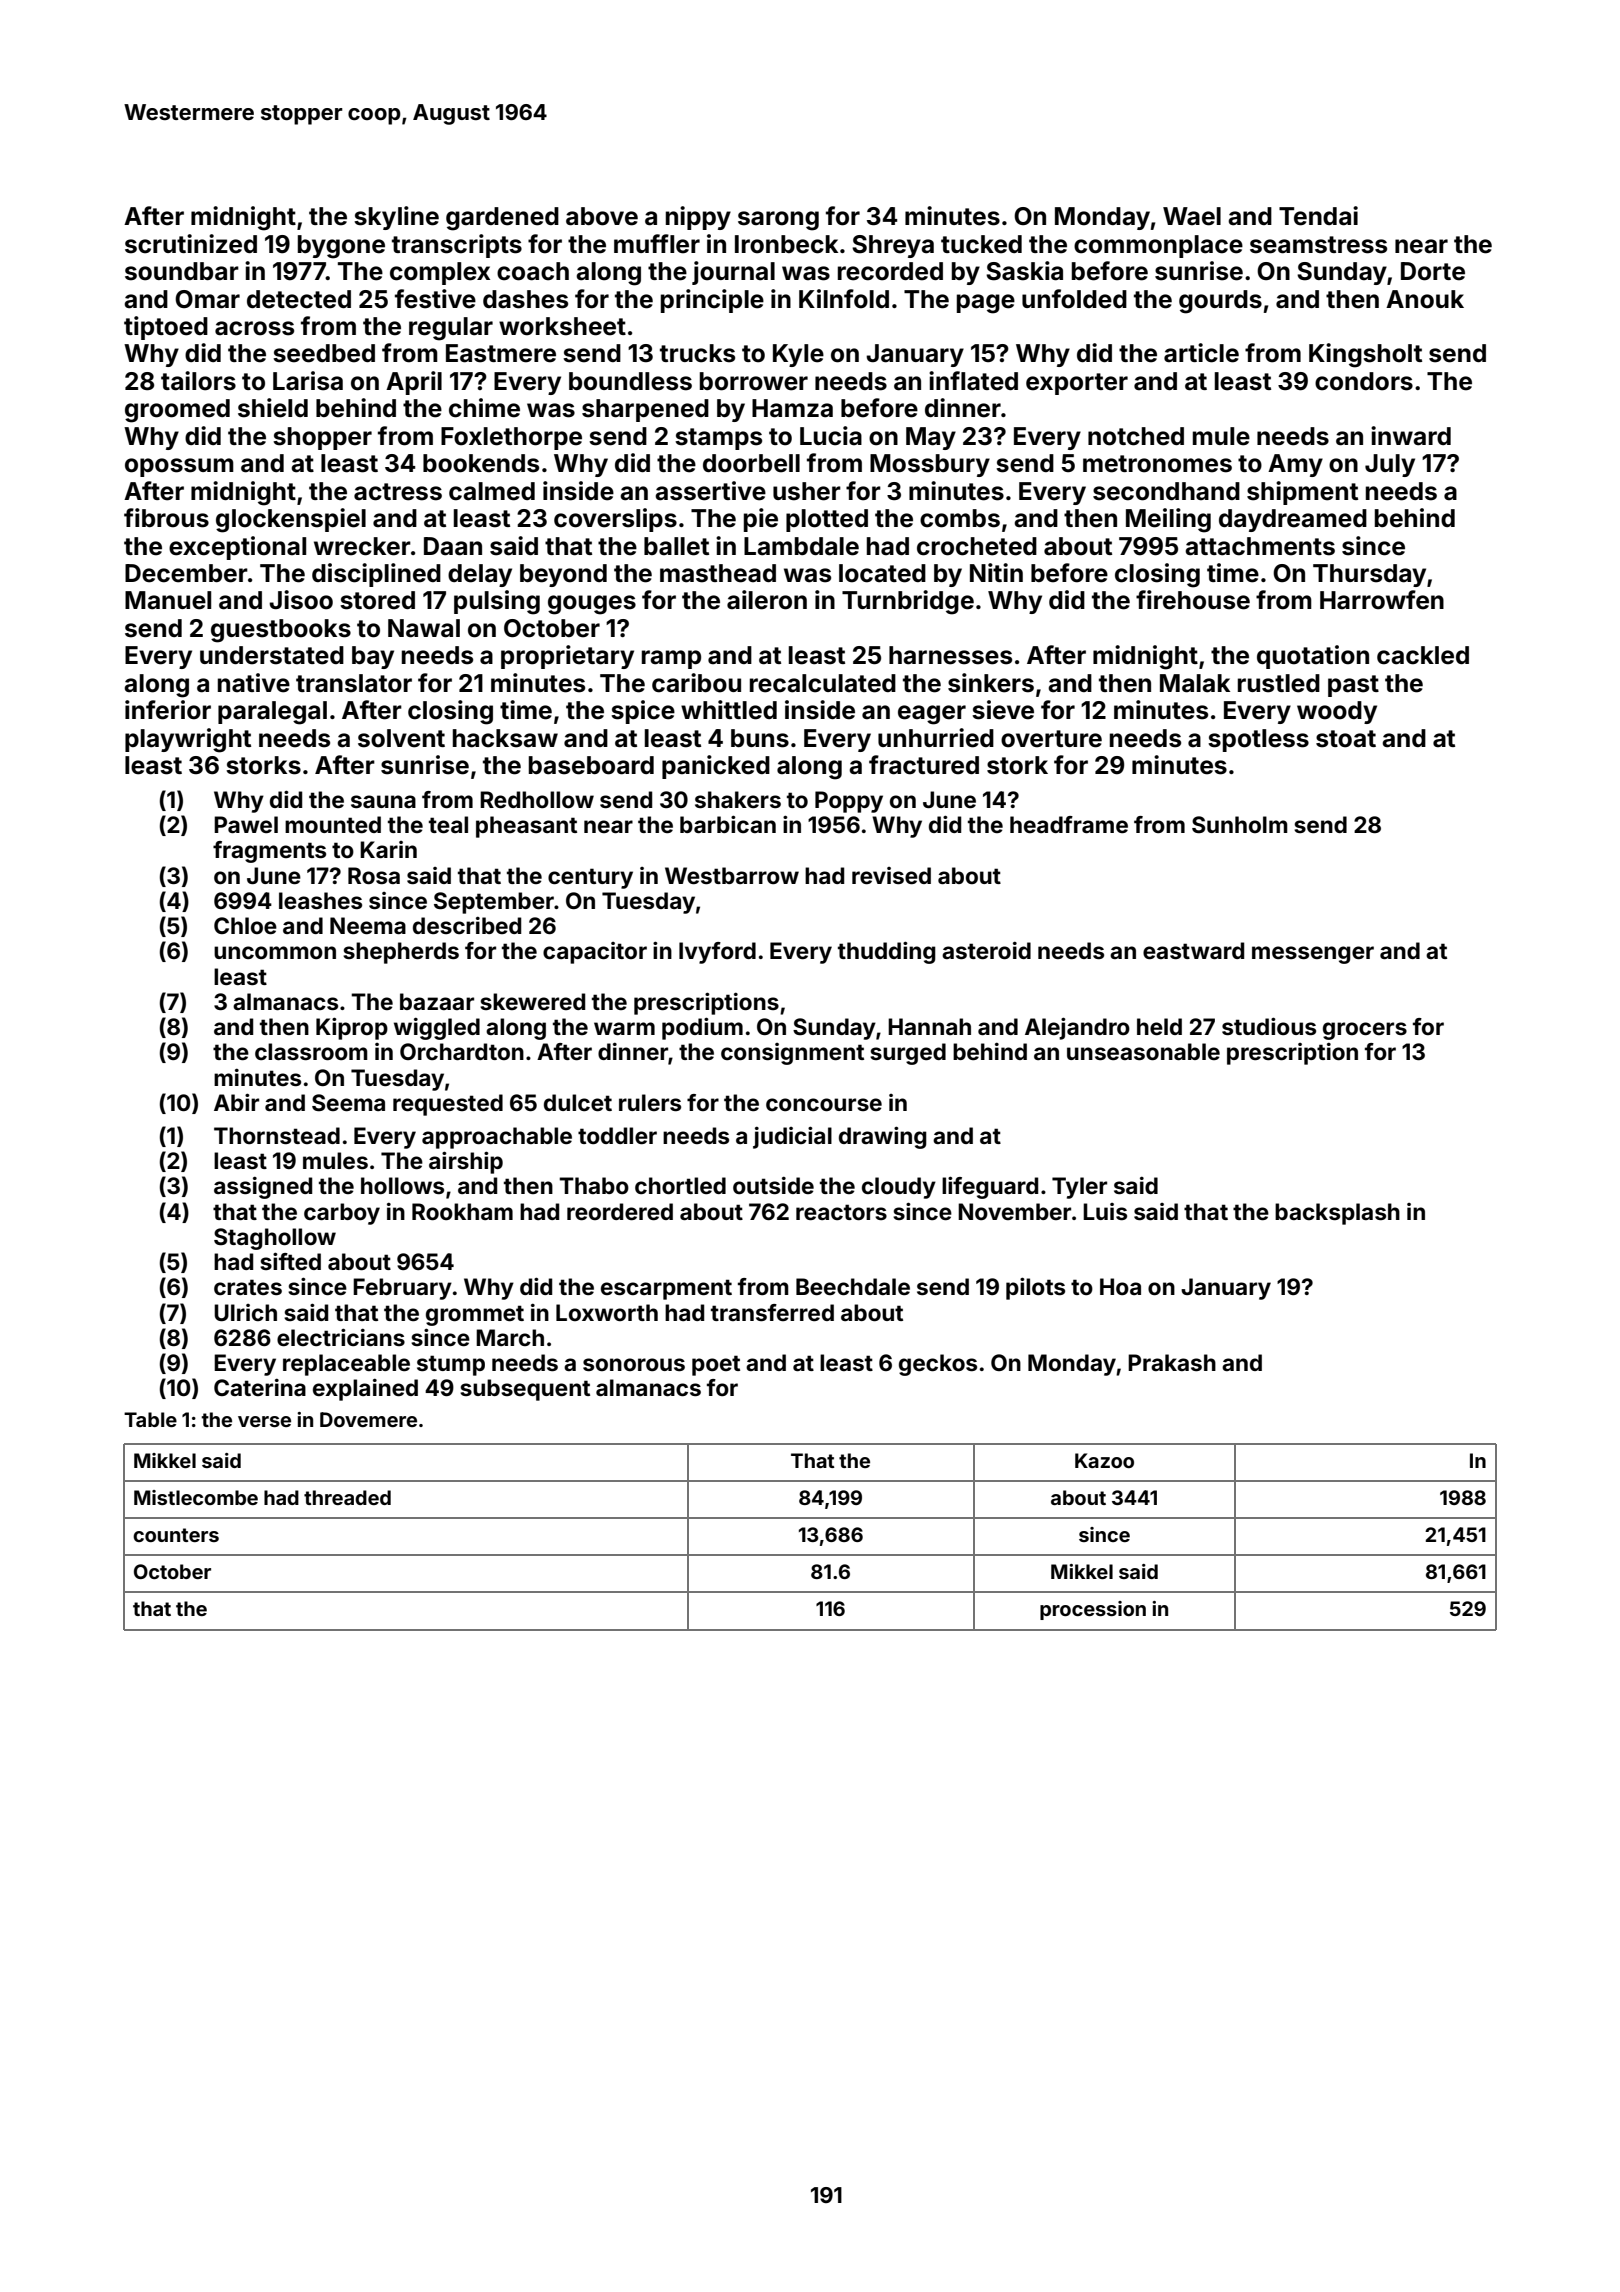 The height and width of the screenshot is (2292, 1620). What do you see at coordinates (347, 1497) in the screenshot?
I see `threaded` at bounding box center [347, 1497].
